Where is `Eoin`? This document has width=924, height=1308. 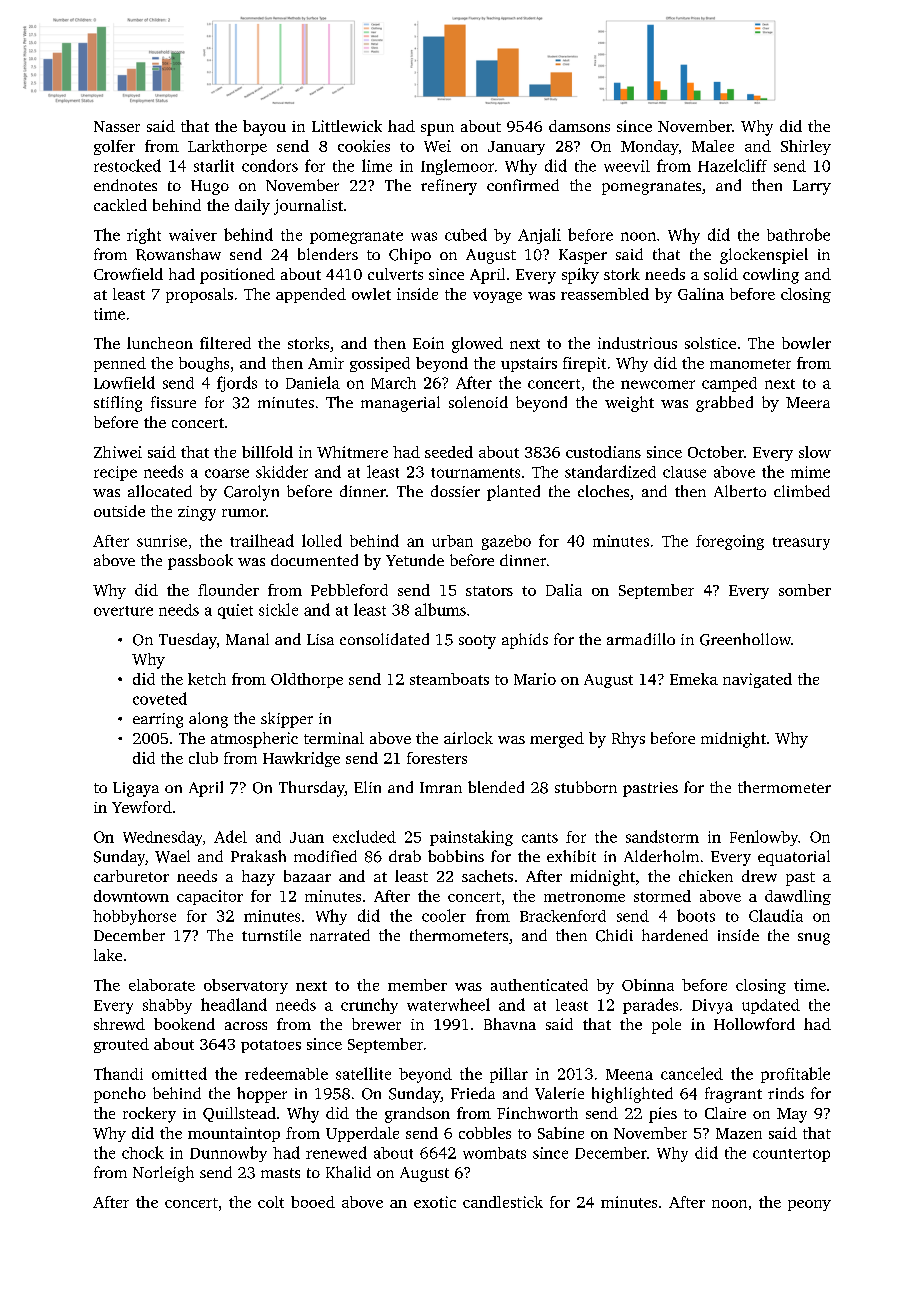
Eoin is located at coordinates (428, 343).
